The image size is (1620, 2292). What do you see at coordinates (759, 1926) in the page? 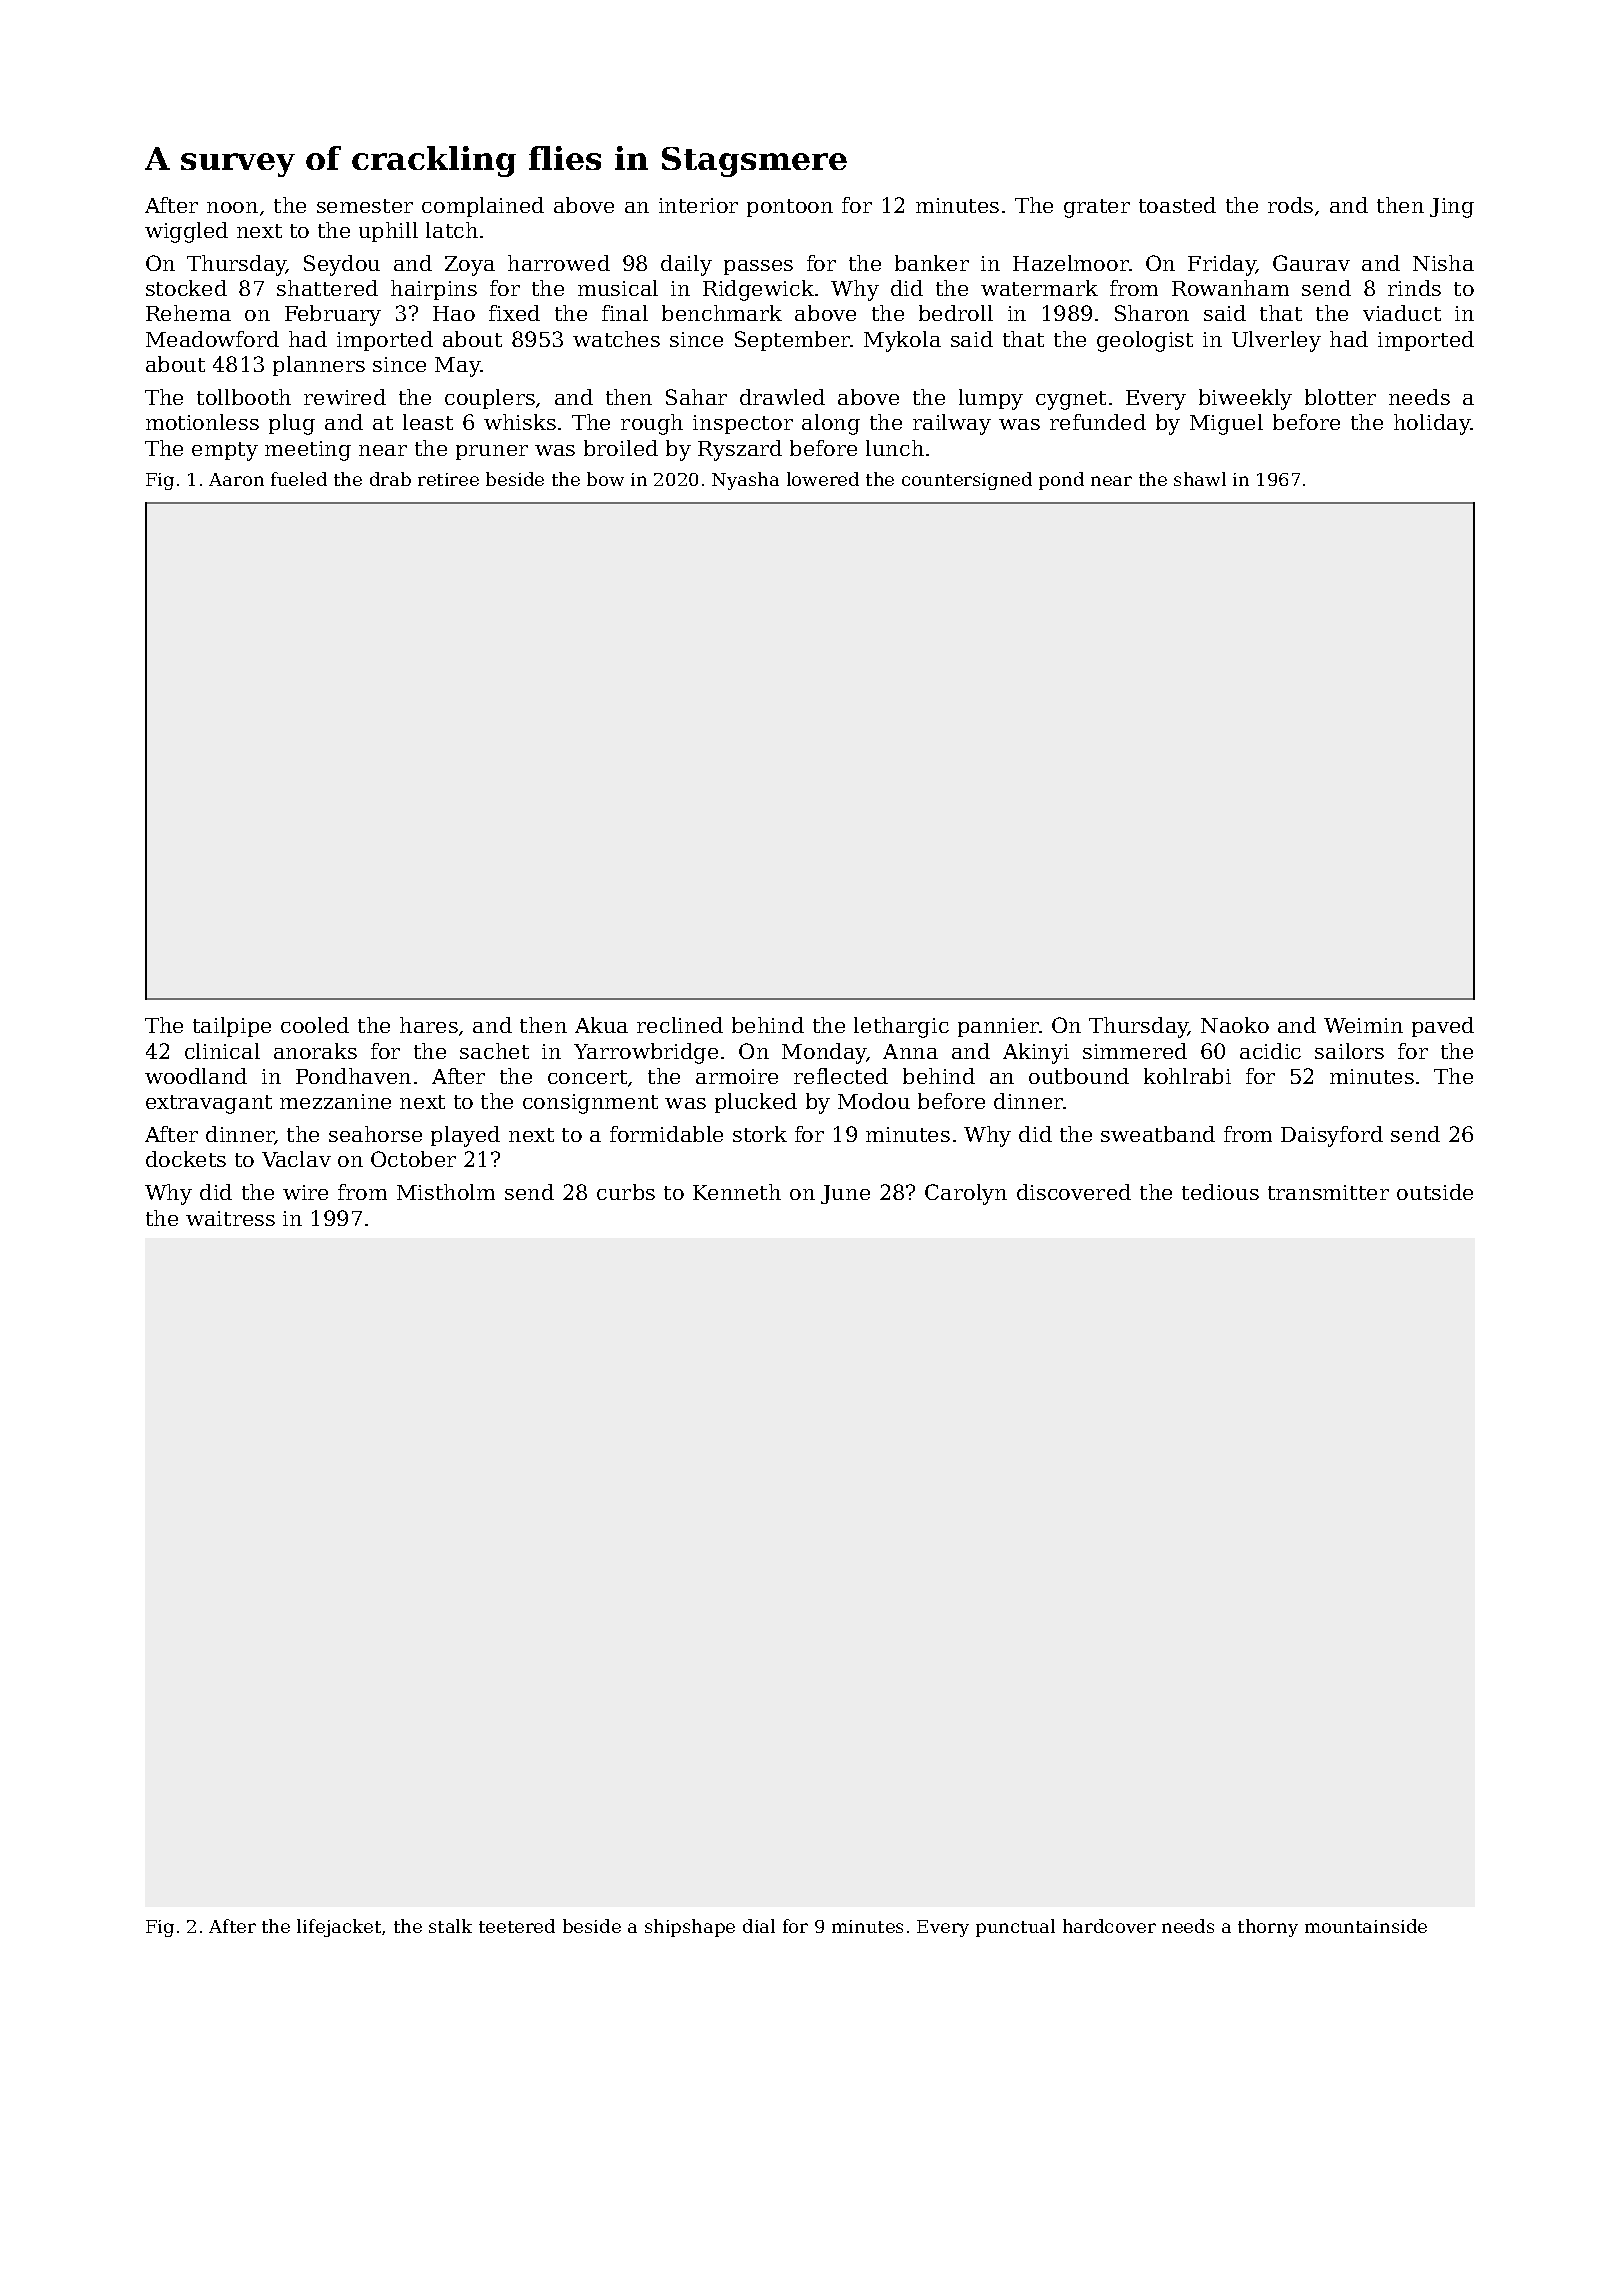
I see `dial` at bounding box center [759, 1926].
